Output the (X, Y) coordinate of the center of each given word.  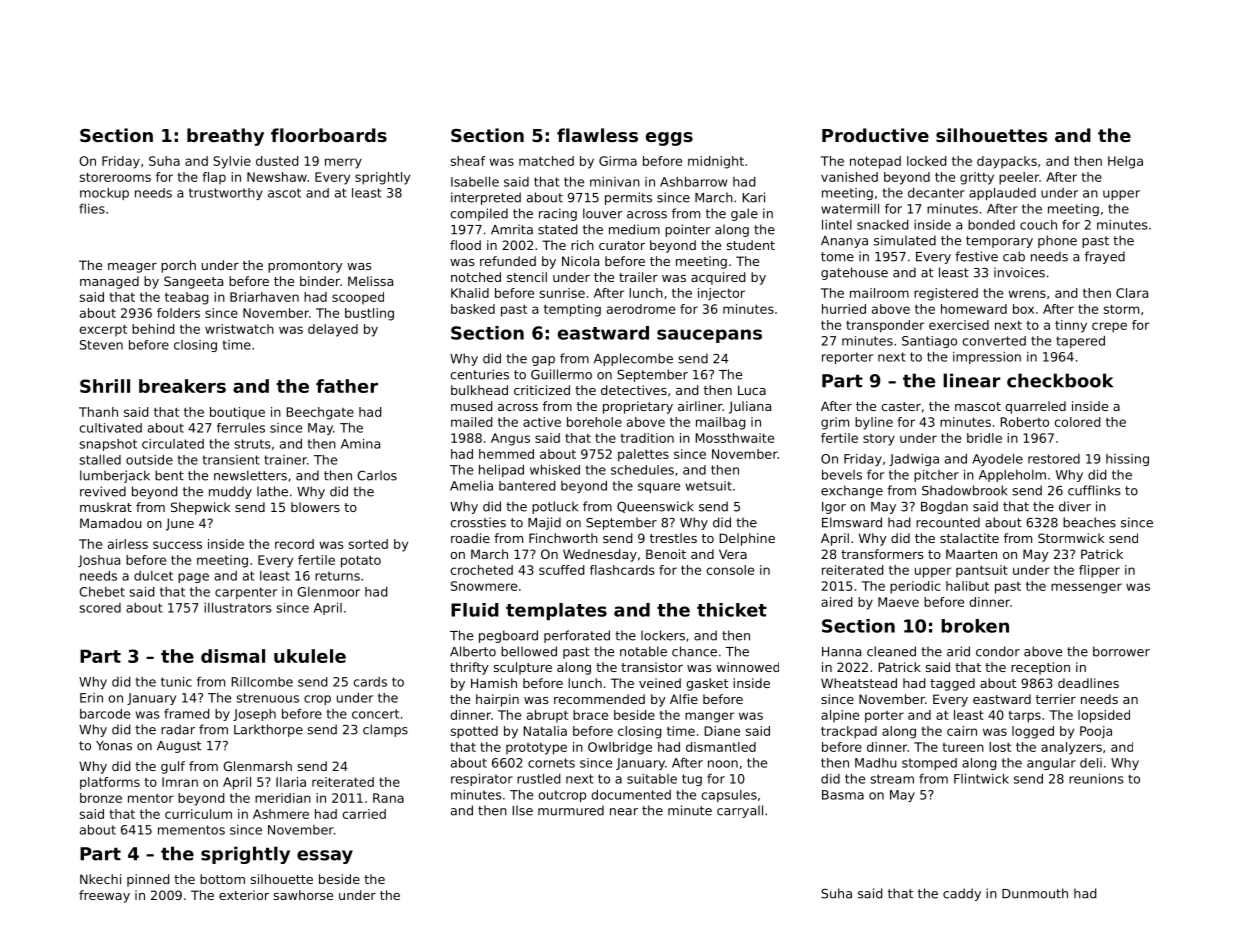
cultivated (111, 428)
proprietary (638, 407)
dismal (233, 656)
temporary (999, 242)
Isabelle (475, 181)
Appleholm (1012, 476)
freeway (104, 896)
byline (874, 423)
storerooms (115, 177)
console (730, 570)
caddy (962, 894)
